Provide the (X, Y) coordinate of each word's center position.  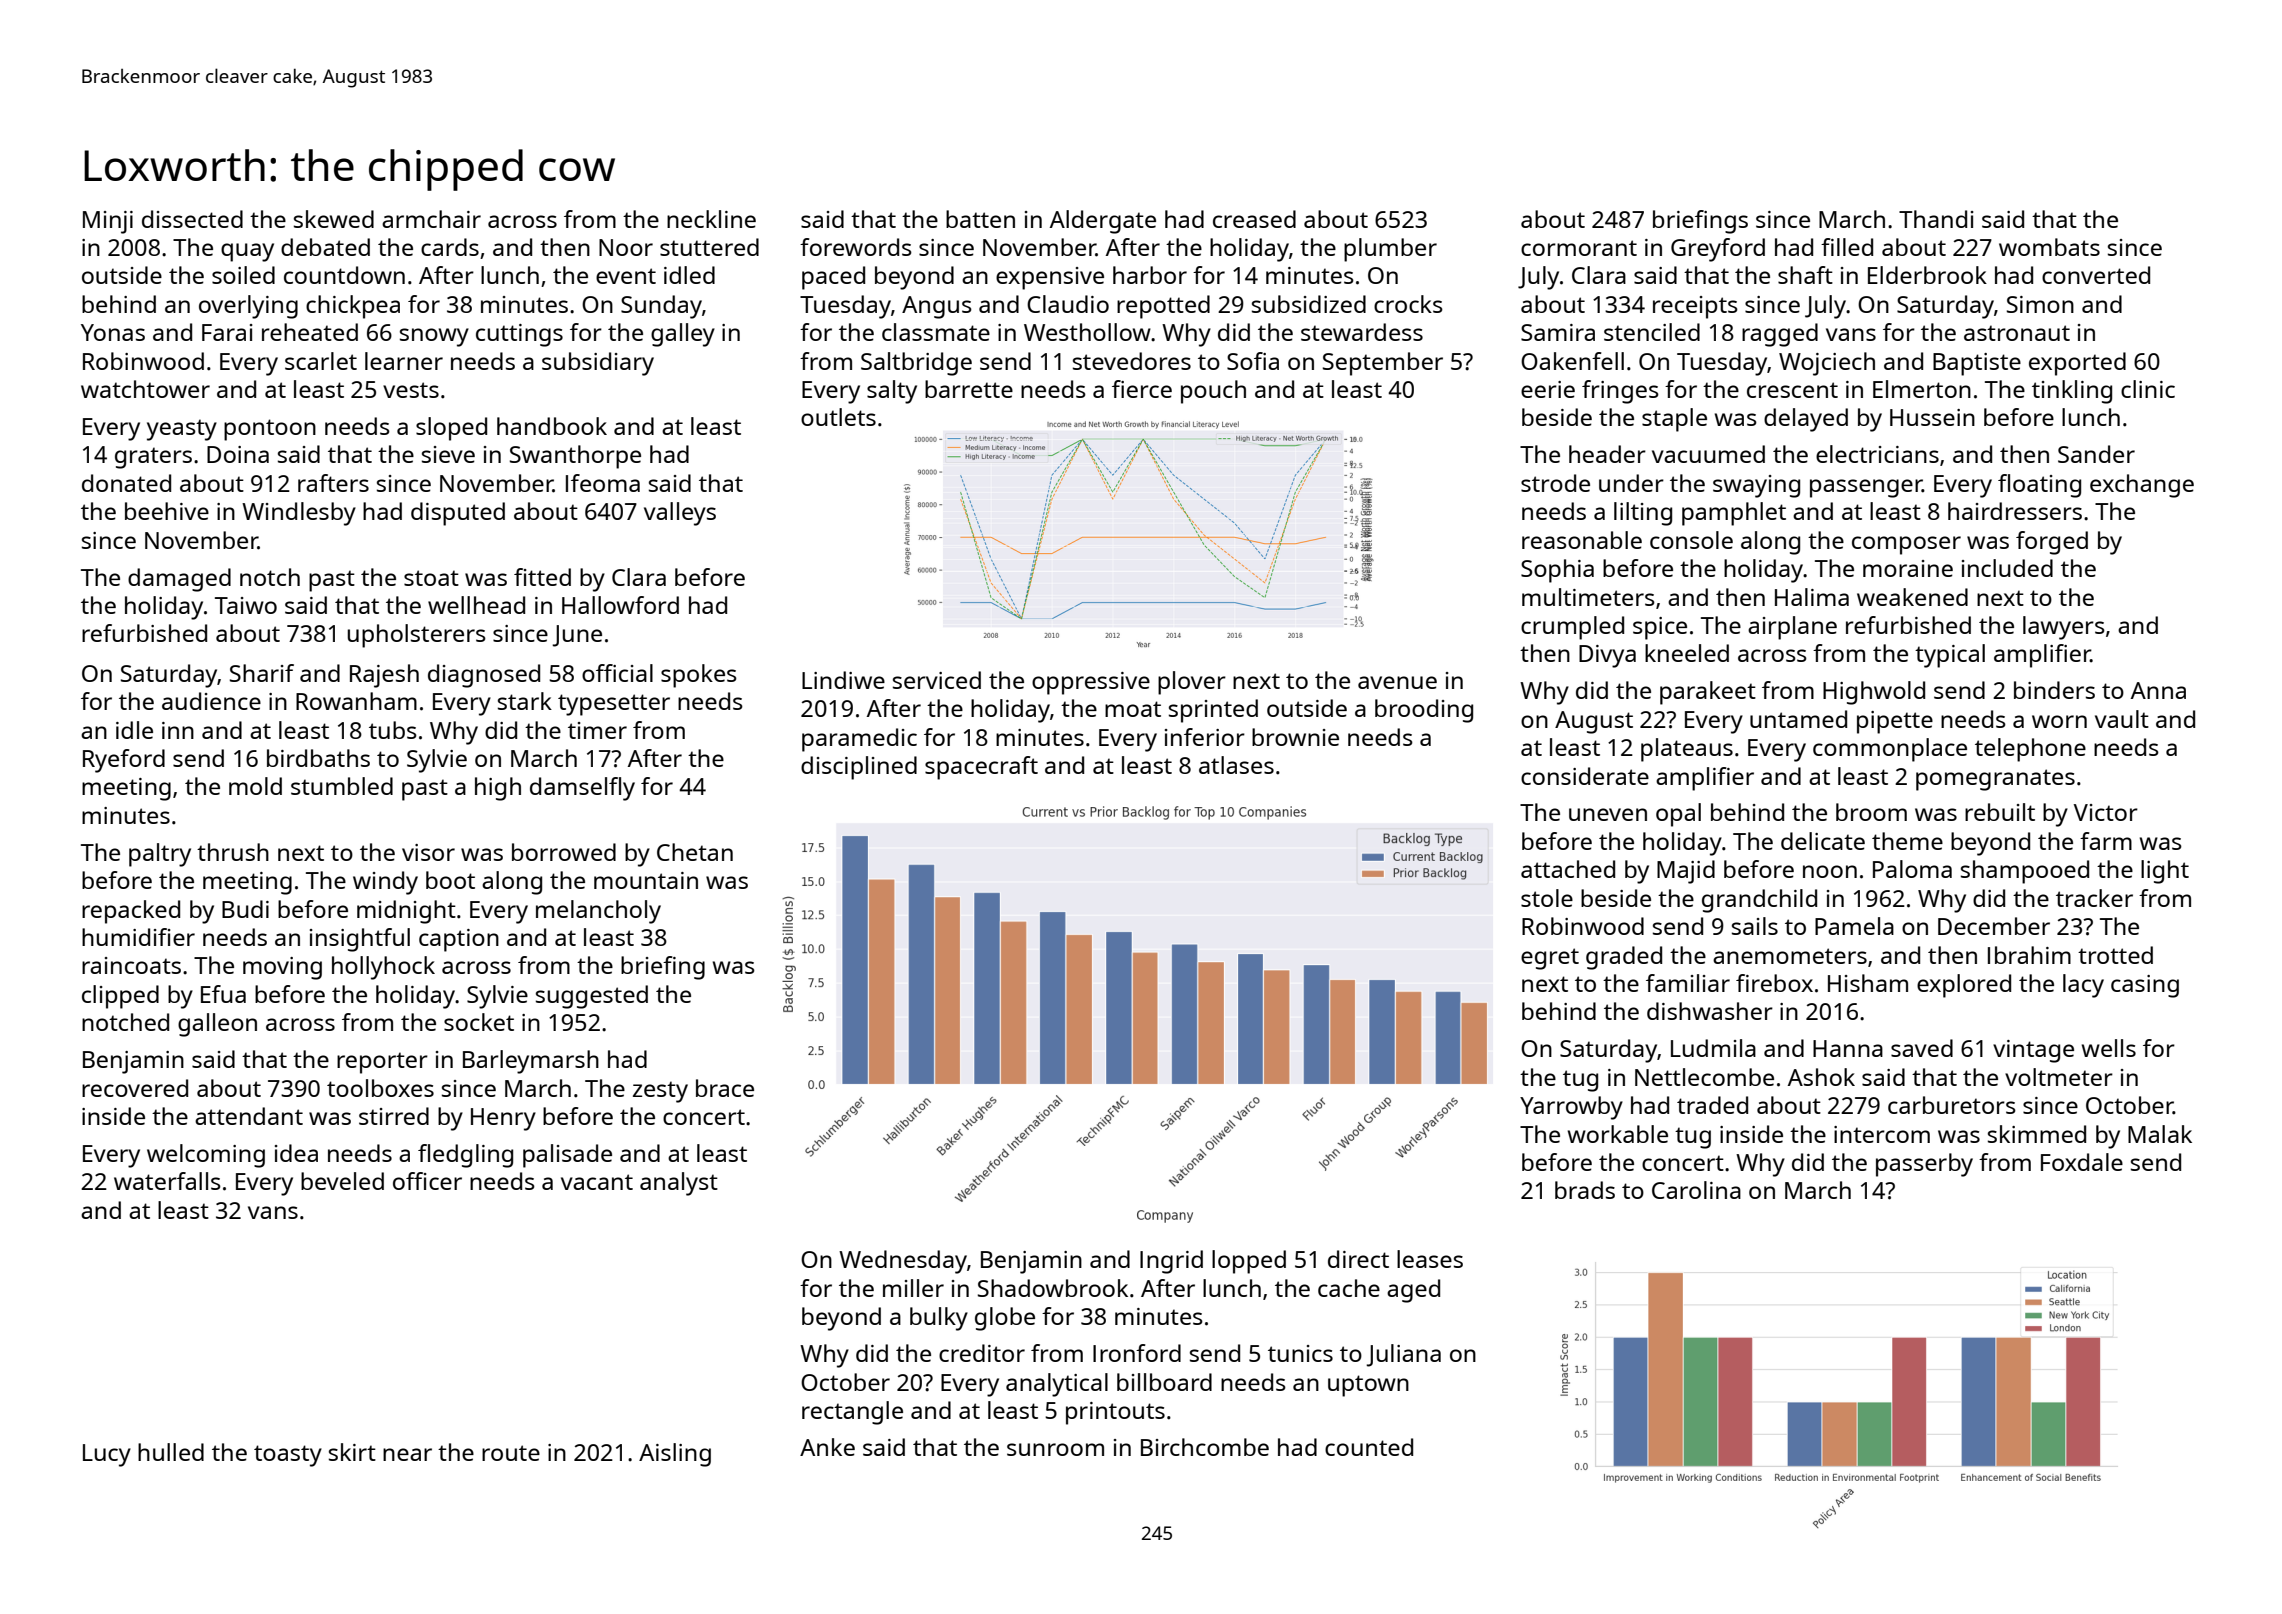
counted (1369, 1447)
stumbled (342, 786)
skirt (352, 1452)
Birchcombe (1205, 1447)
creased (1254, 219)
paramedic (859, 740)
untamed (1798, 719)
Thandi (1936, 219)
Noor (626, 247)
